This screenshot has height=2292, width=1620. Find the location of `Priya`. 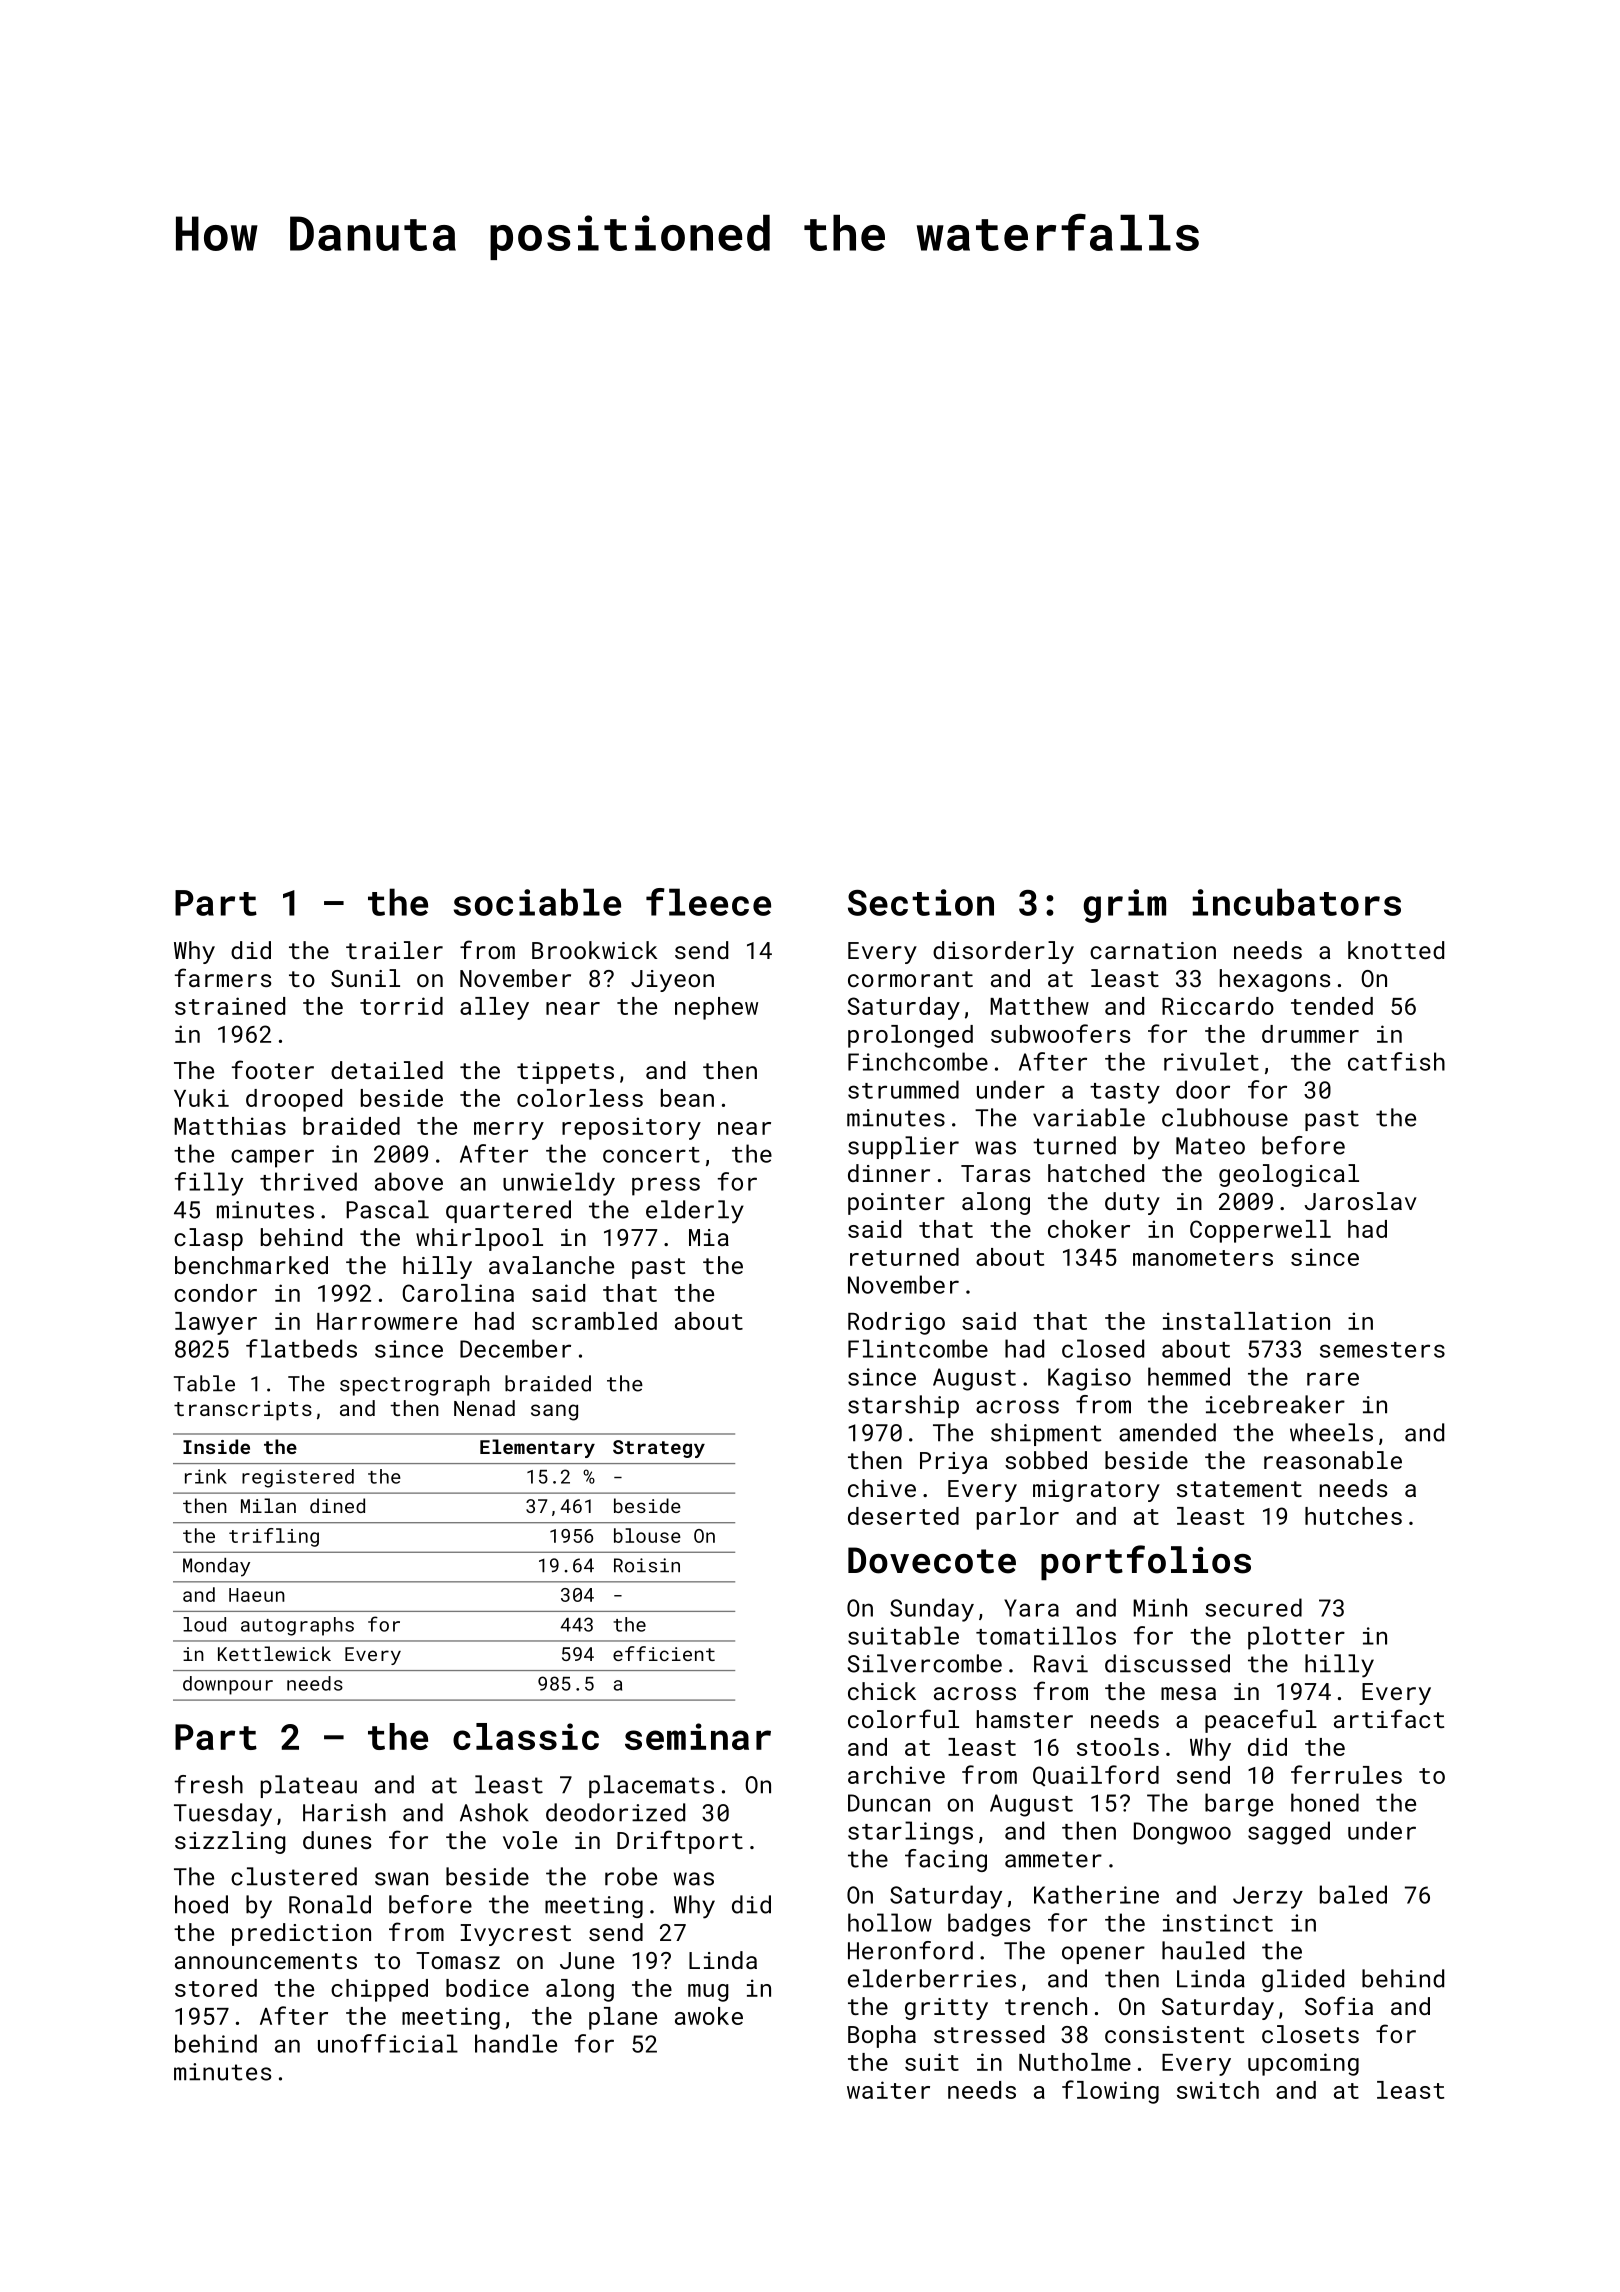

Priya is located at coordinates (953, 1463).
